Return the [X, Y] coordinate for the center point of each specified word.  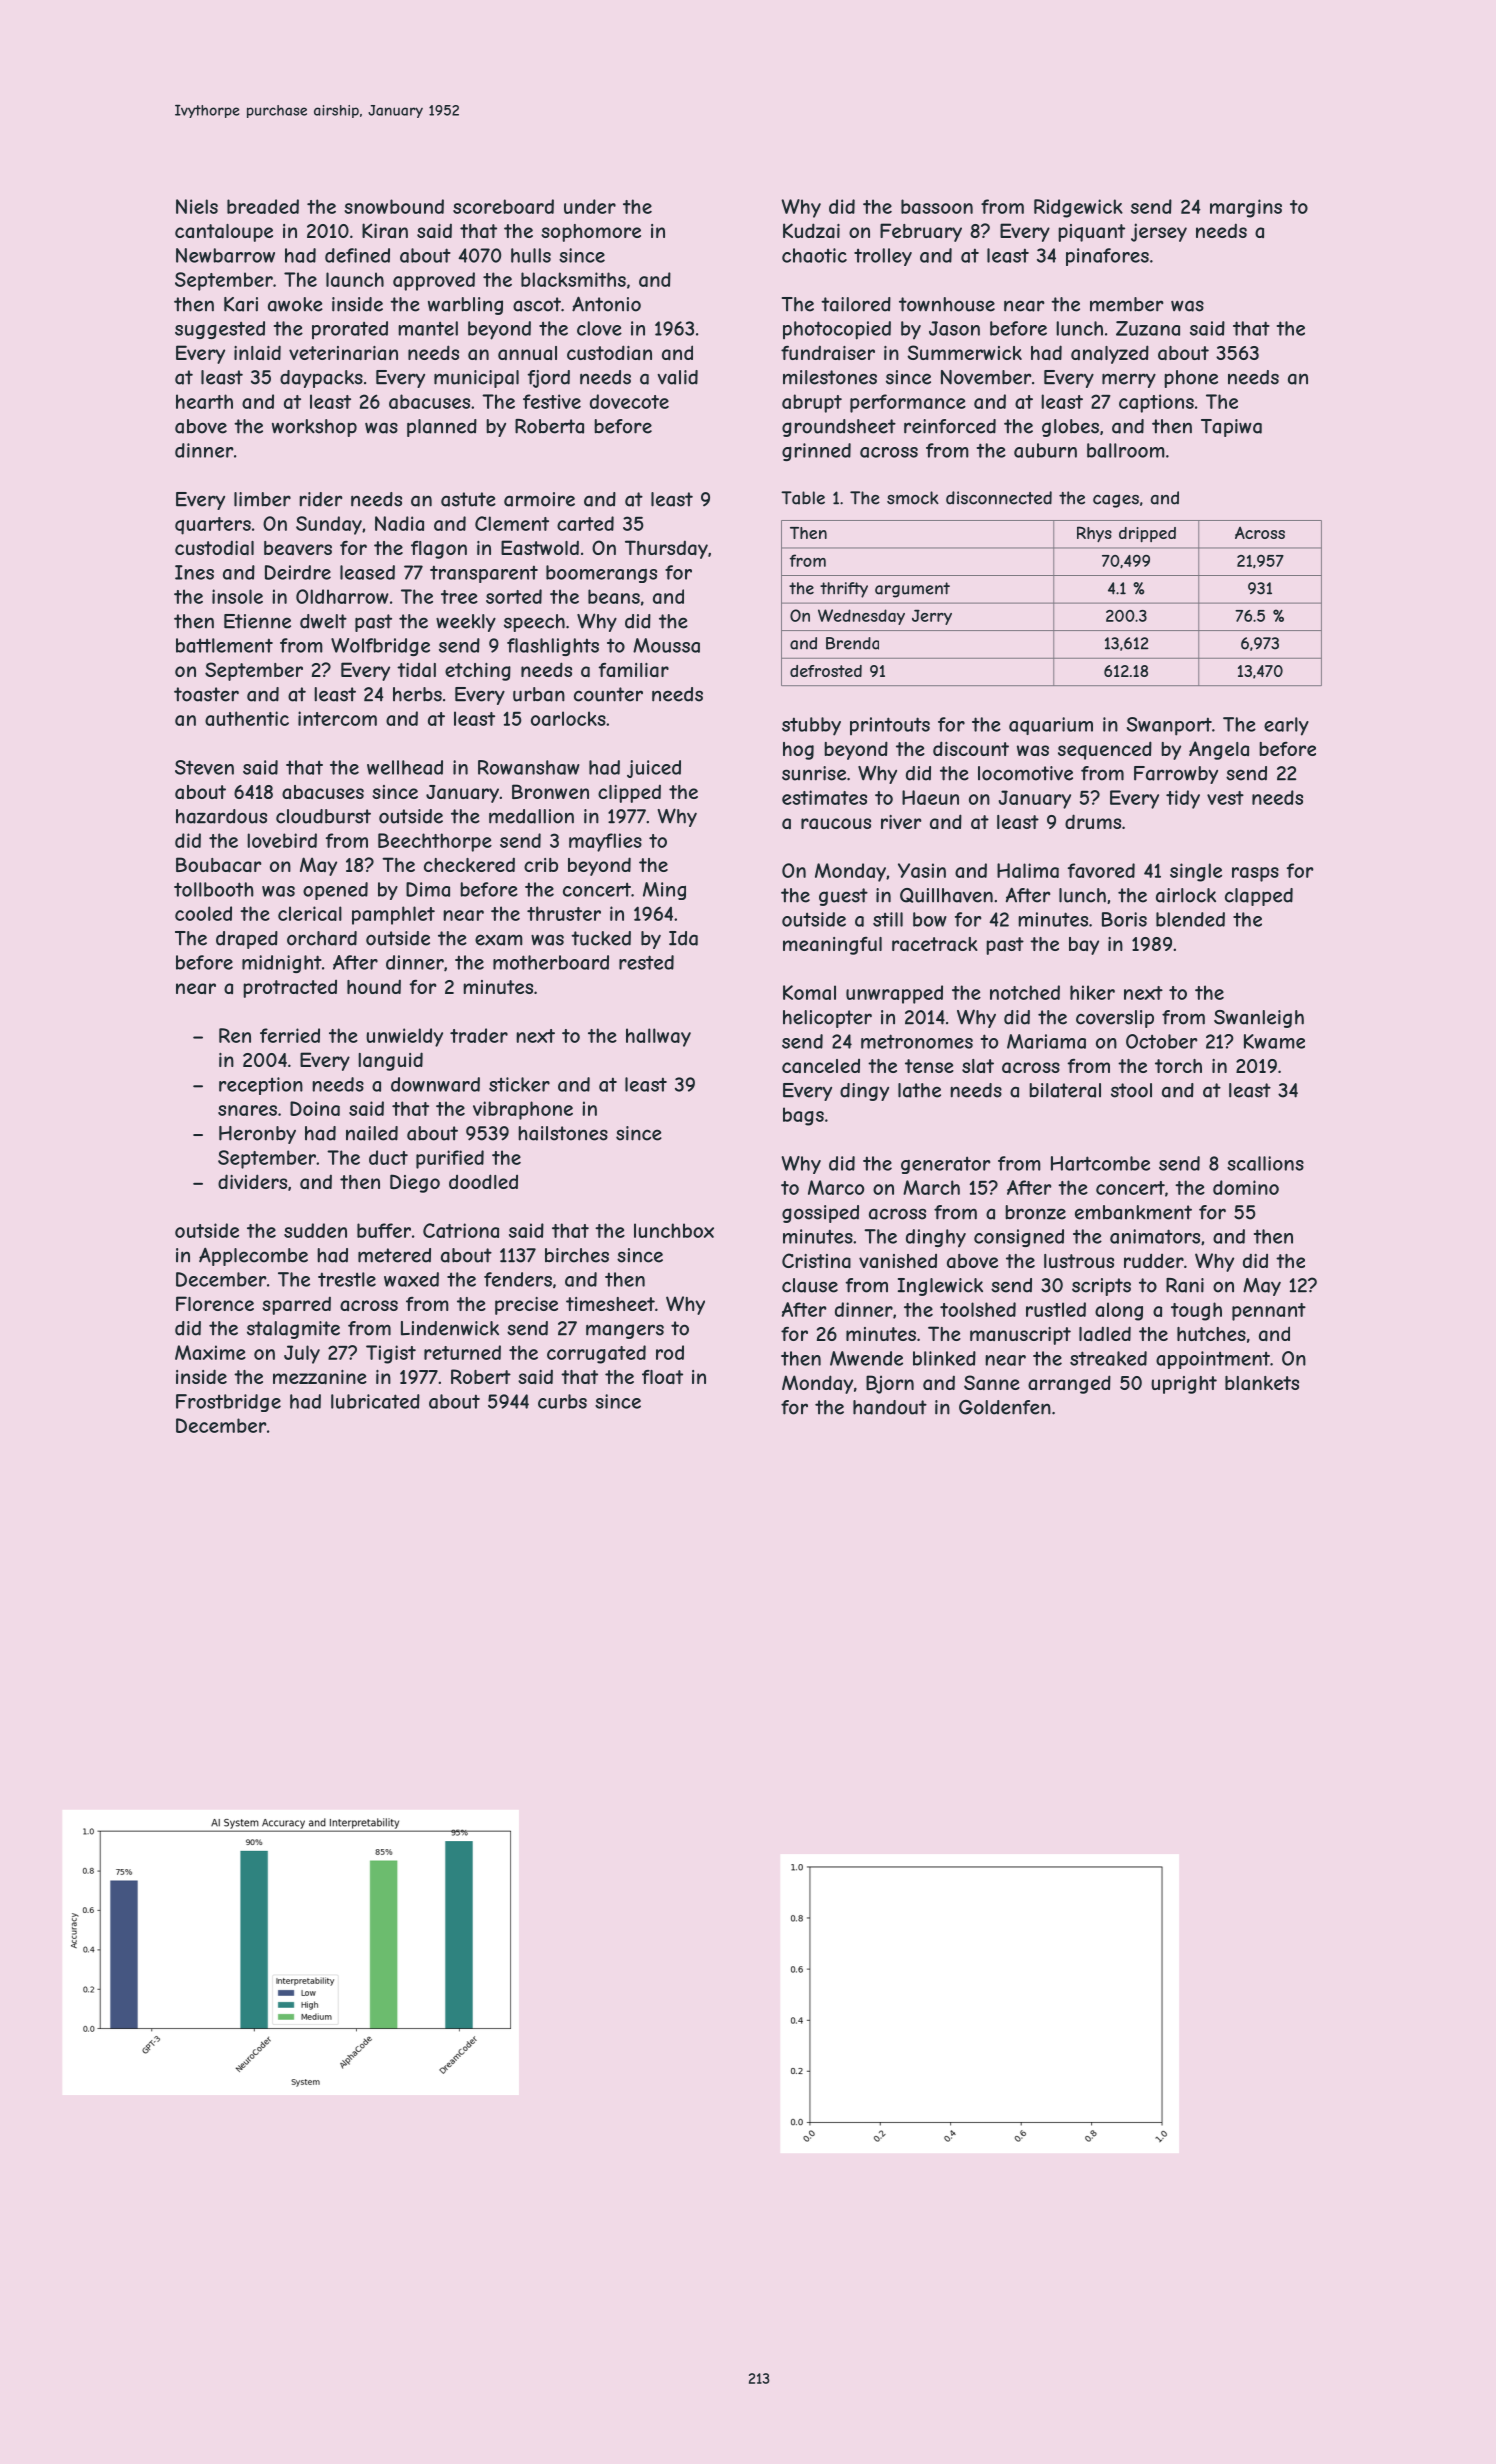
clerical [310, 913]
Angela [1219, 750]
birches [577, 1255]
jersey [1159, 232]
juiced [654, 769]
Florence [215, 1303]
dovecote [629, 401]
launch [355, 279]
